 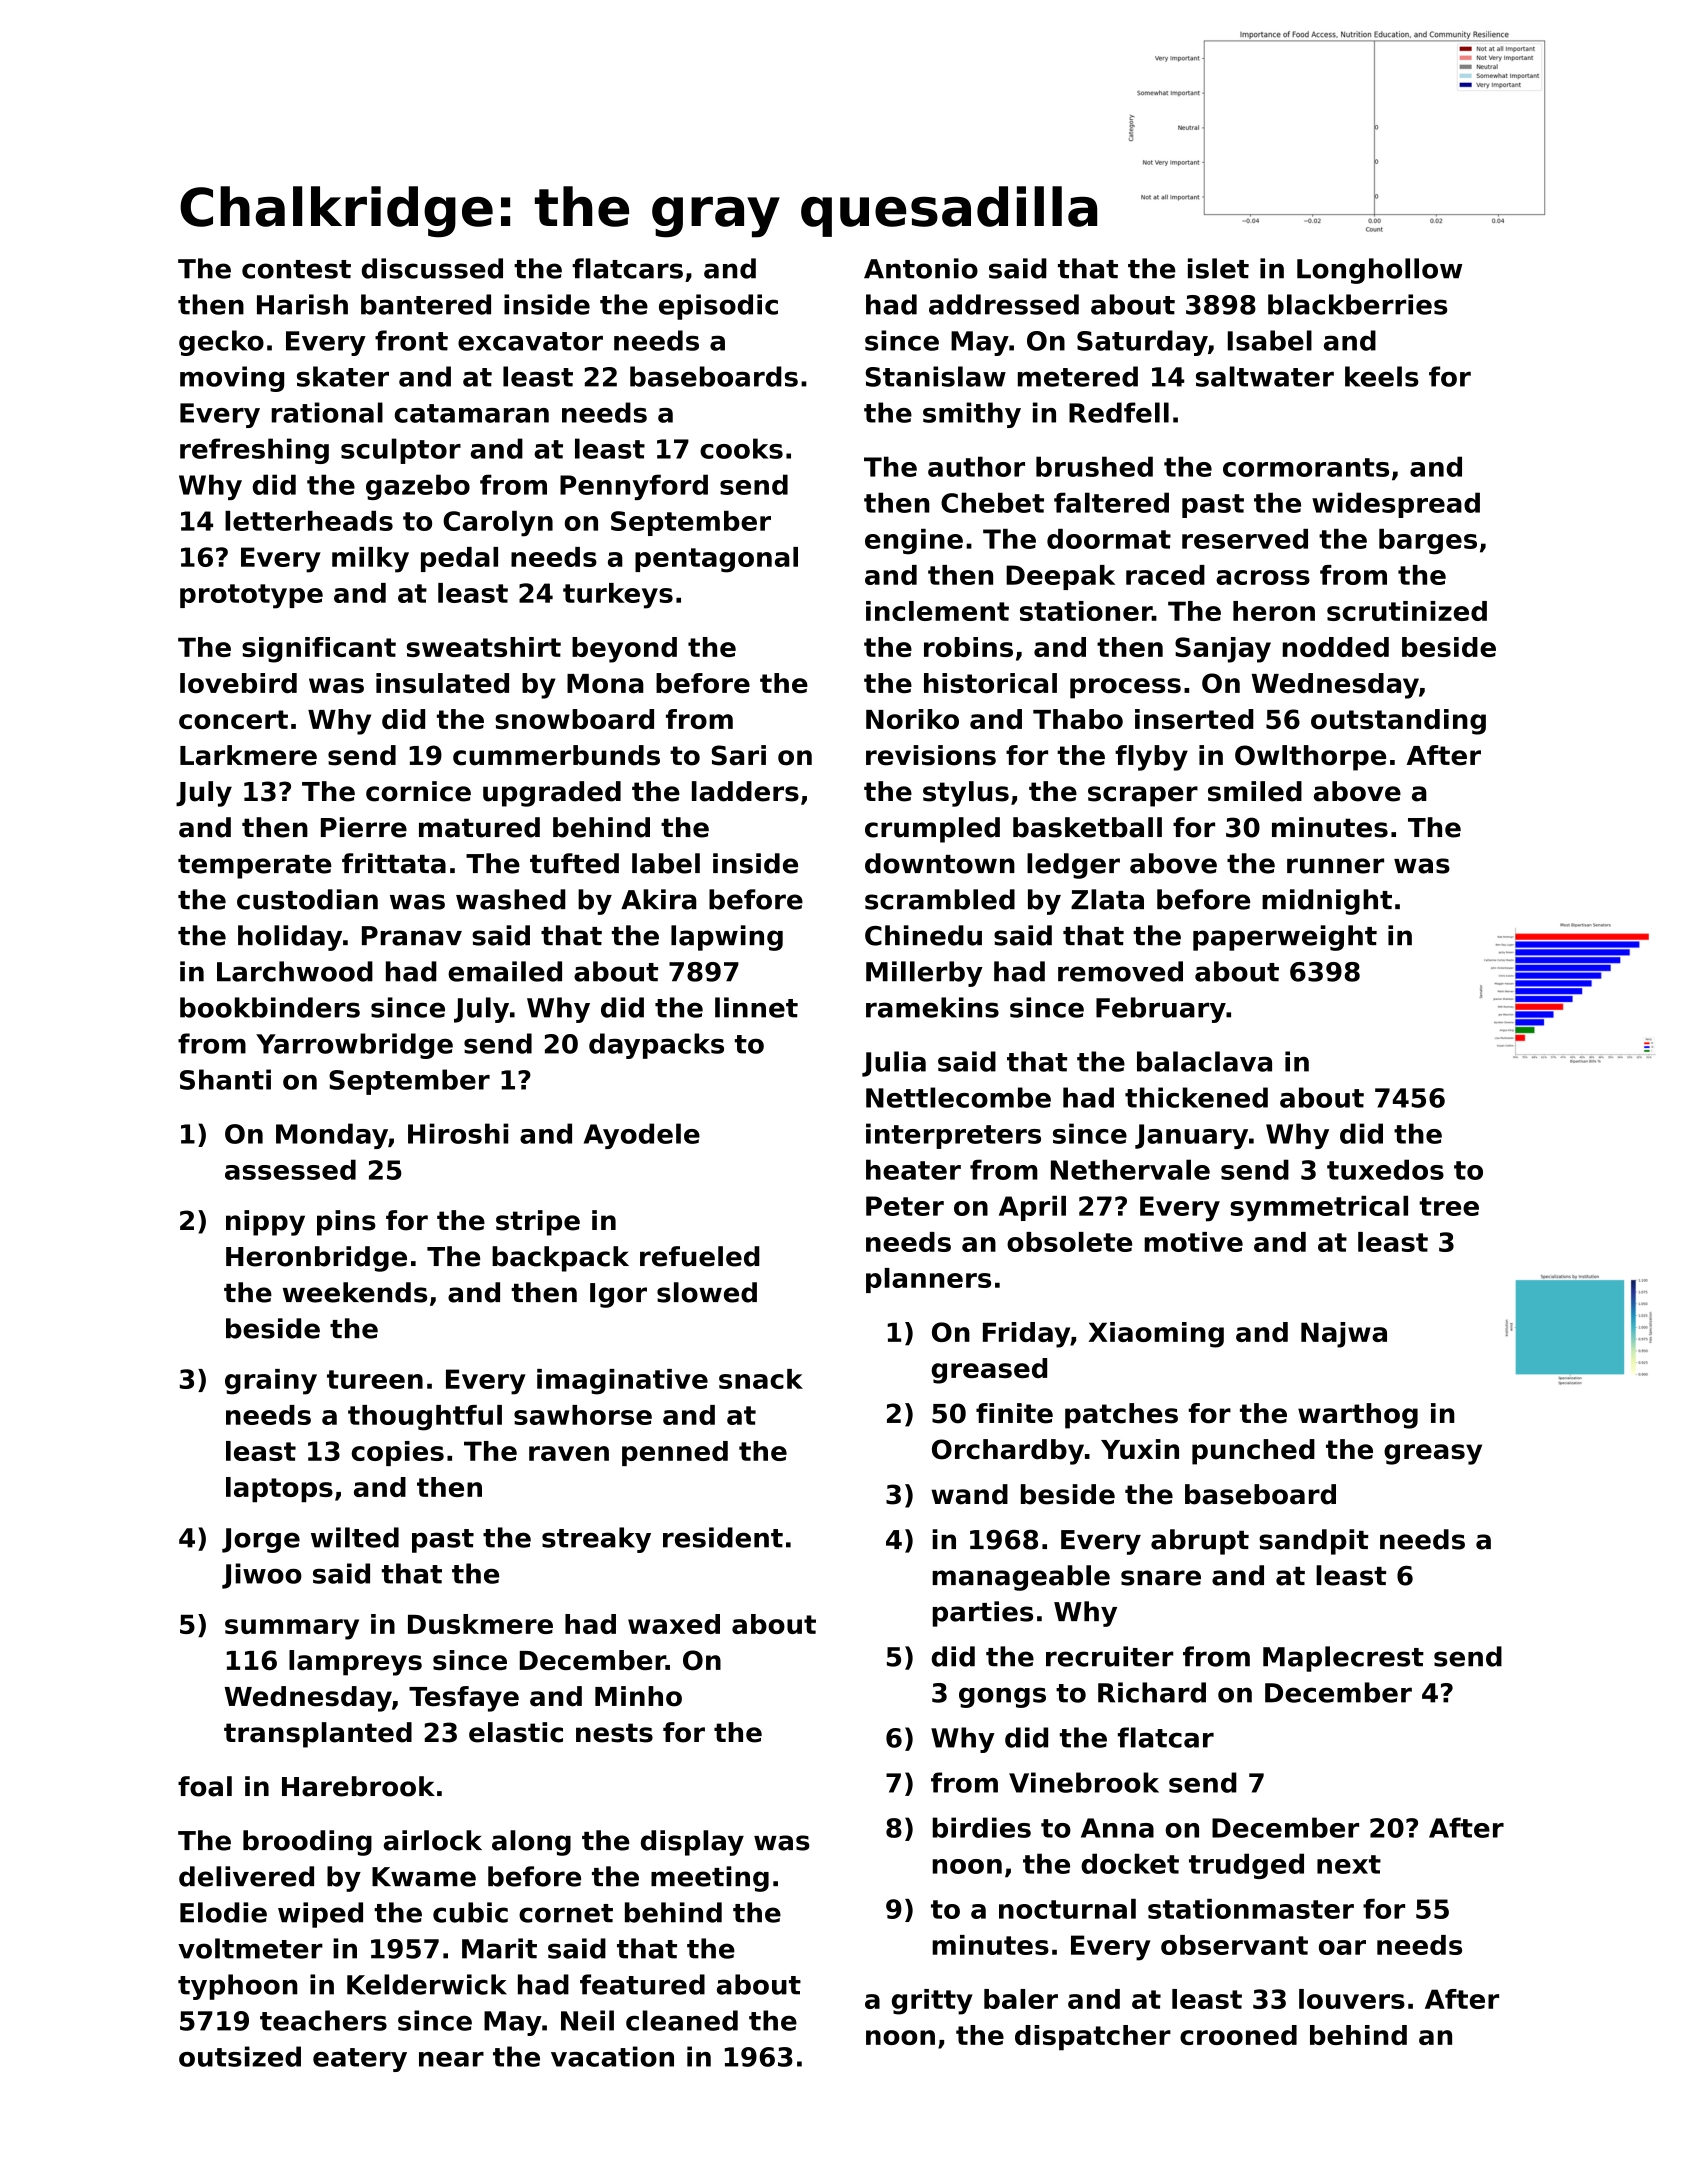 What do you see at coordinates (727, 938) in the document?
I see `lapwing` at bounding box center [727, 938].
